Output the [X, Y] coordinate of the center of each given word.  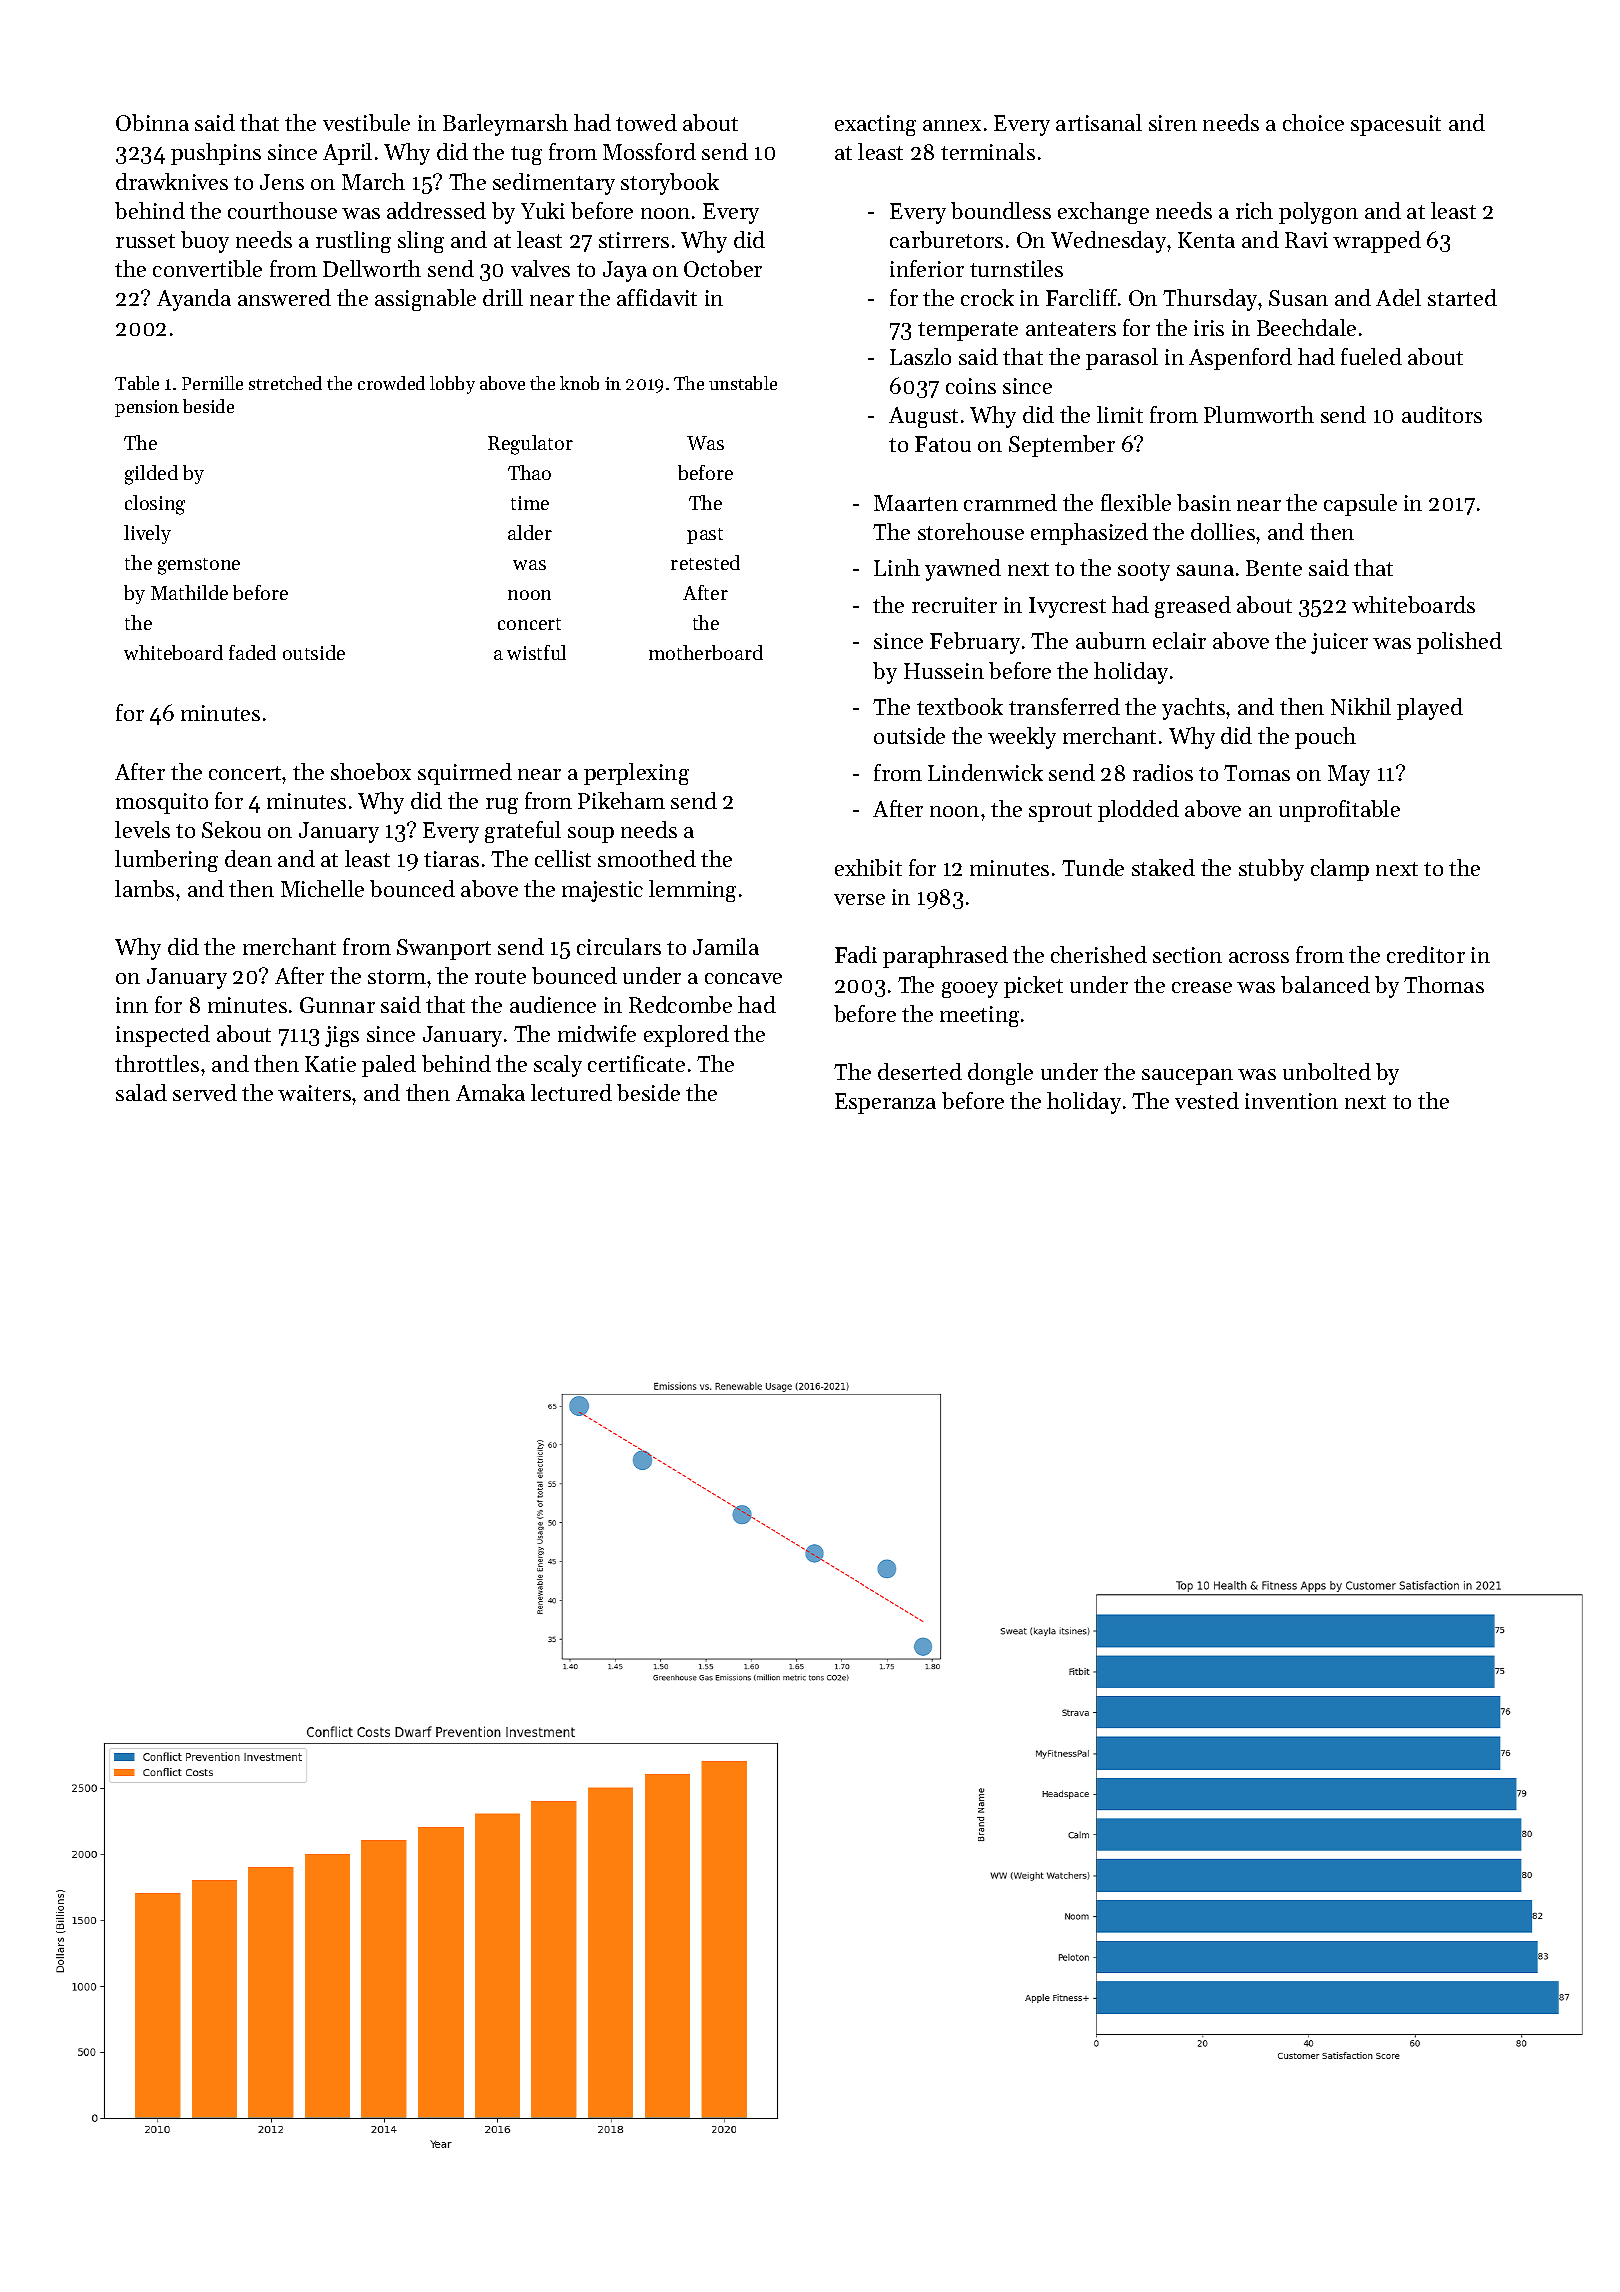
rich [1254, 210]
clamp [1340, 870]
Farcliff [1081, 297]
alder [530, 532]
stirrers [634, 240]
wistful [536, 652]
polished [1459, 643]
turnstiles [1016, 268]
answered [284, 297]
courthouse [282, 210]
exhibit [868, 867]
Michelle [322, 888]
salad [141, 1092]
